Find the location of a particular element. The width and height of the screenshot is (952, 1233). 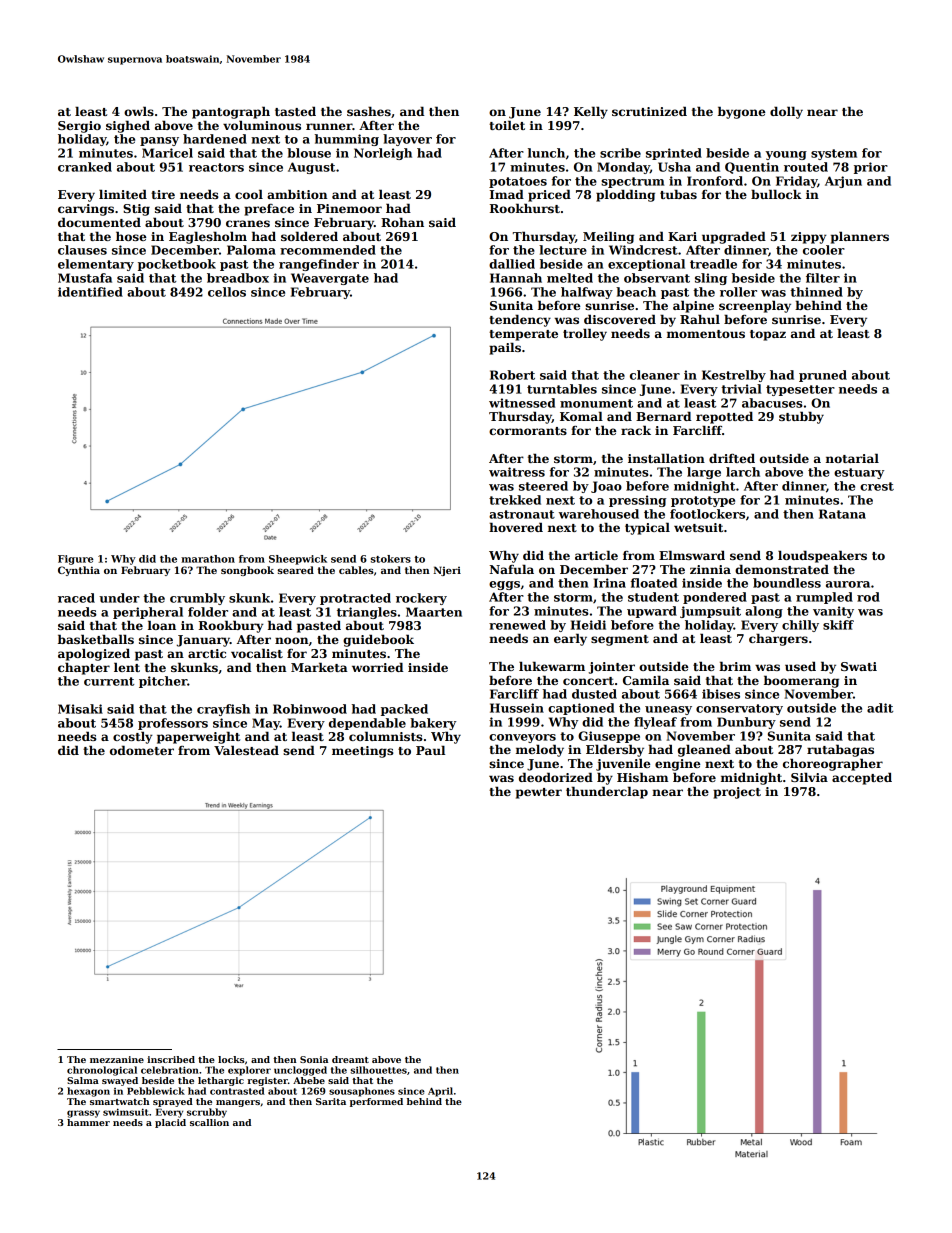

Valestead is located at coordinates (246, 750).
